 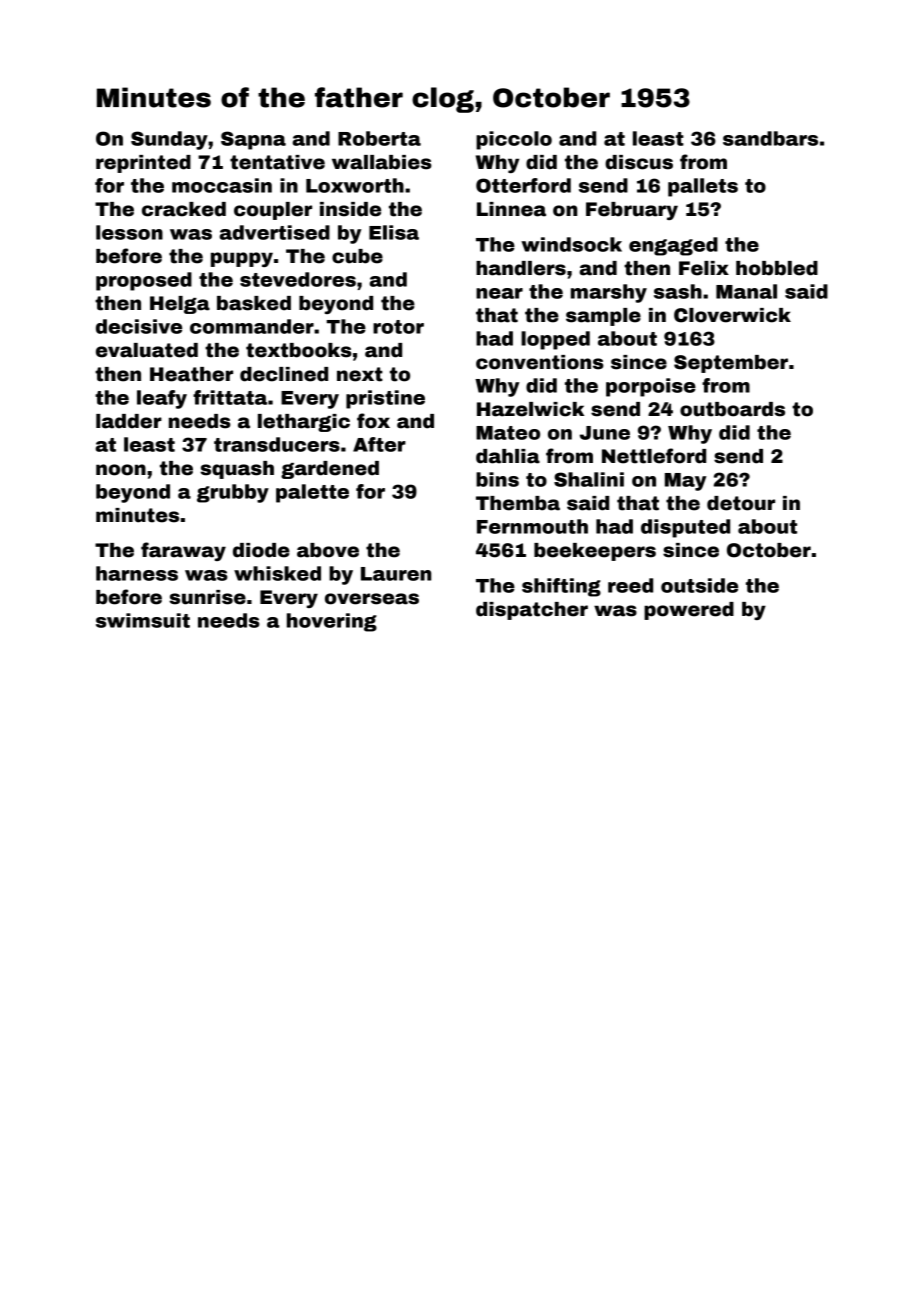 I want to click on Roberta, so click(x=379, y=138).
